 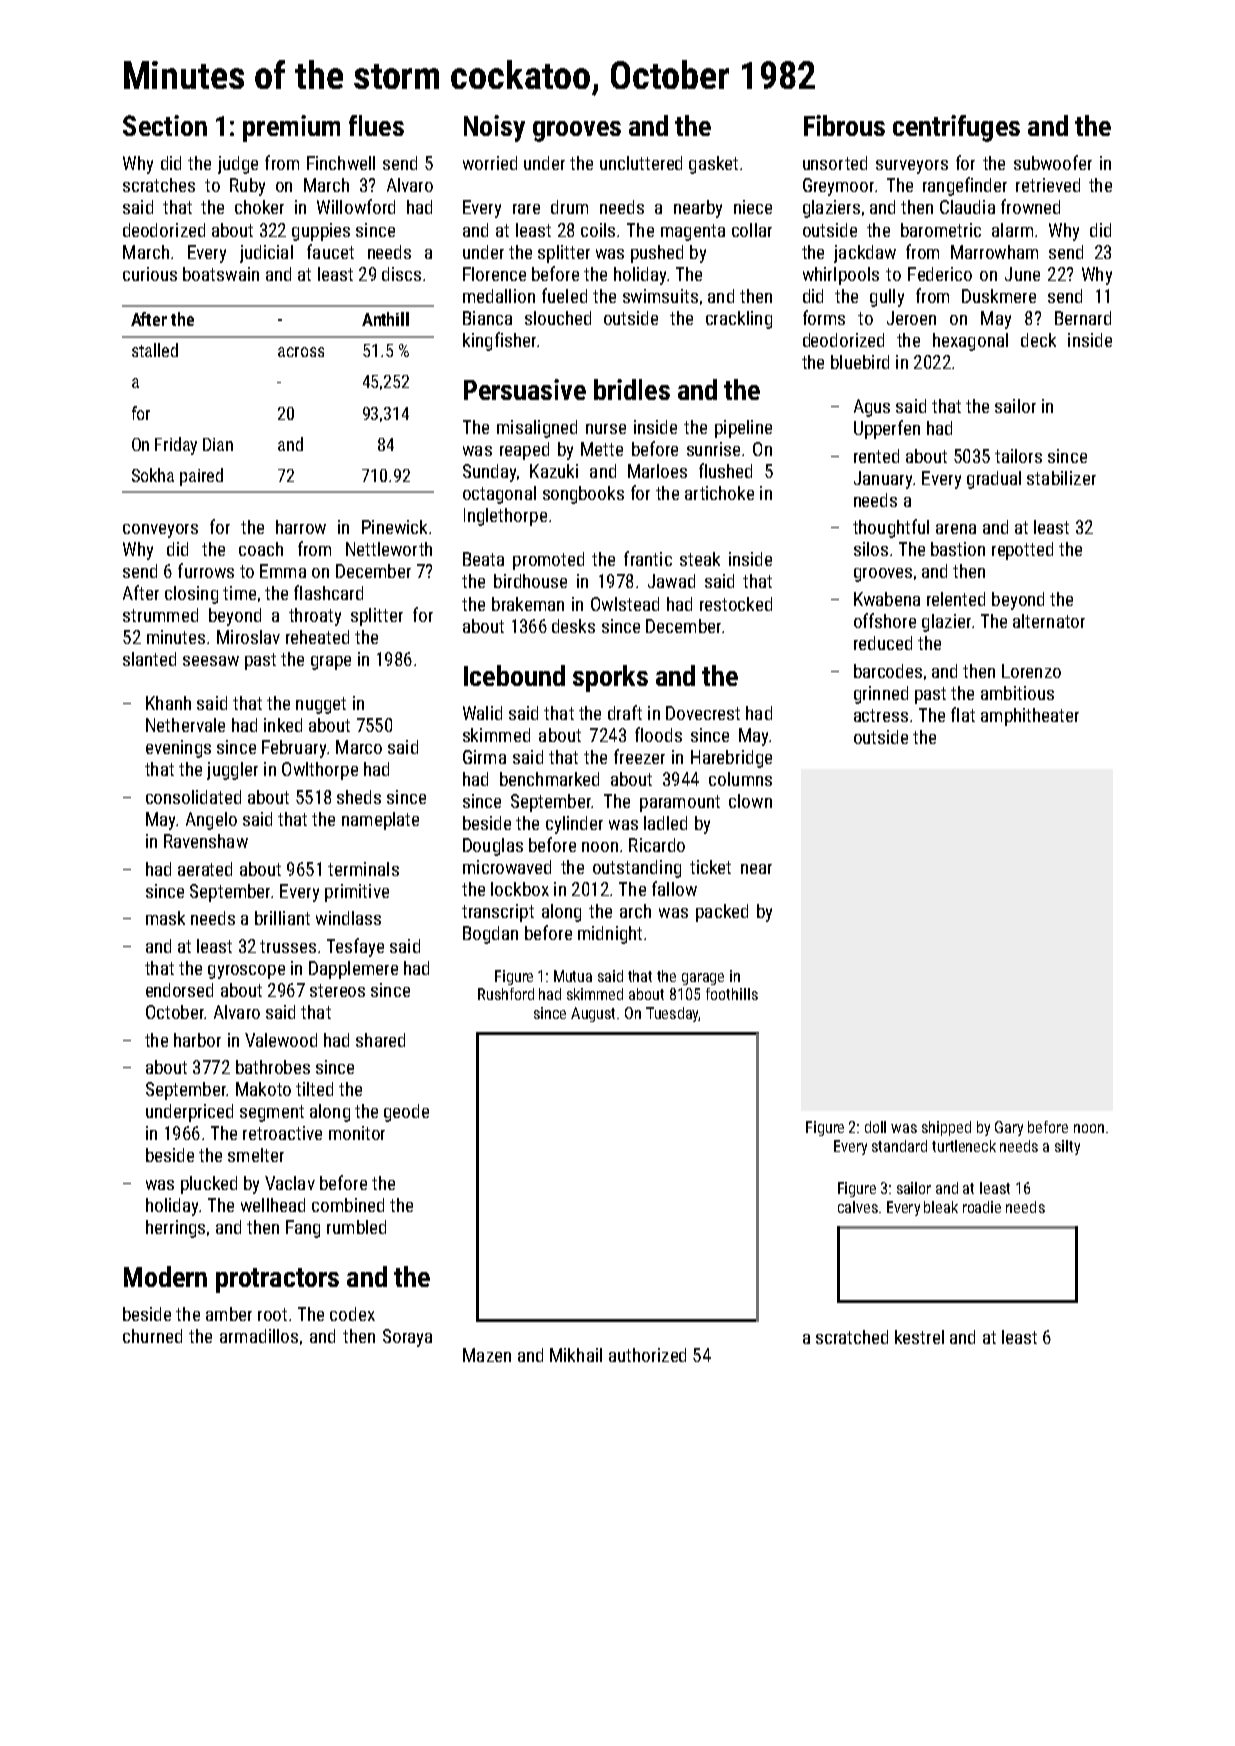 What do you see at coordinates (320, 771) in the screenshot?
I see `Owlthorpe` at bounding box center [320, 771].
